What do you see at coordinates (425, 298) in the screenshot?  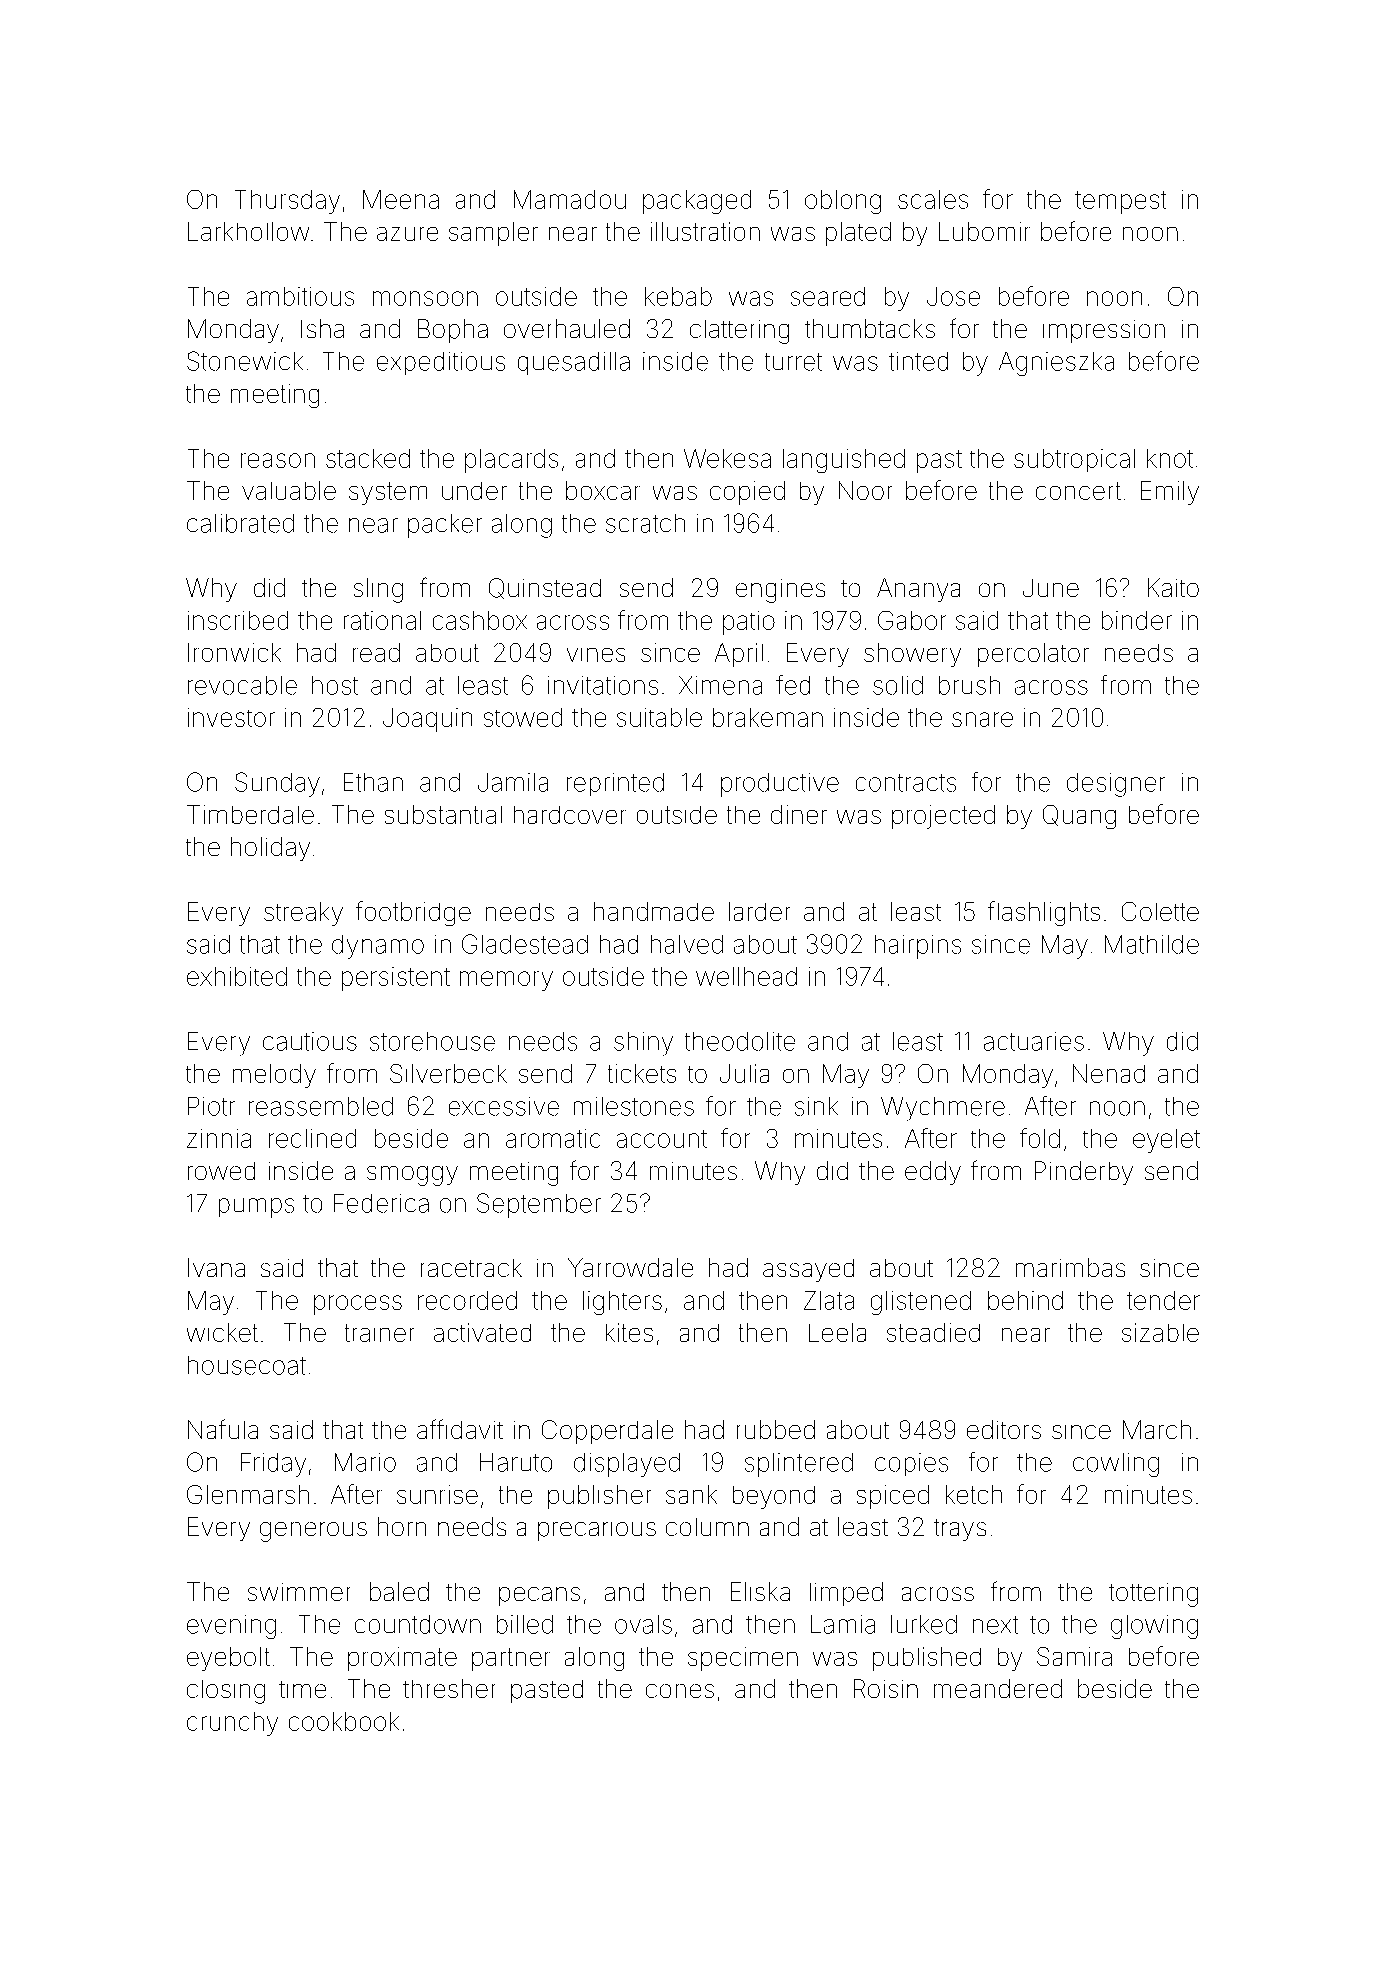 I see `monsoon` at bounding box center [425, 298].
